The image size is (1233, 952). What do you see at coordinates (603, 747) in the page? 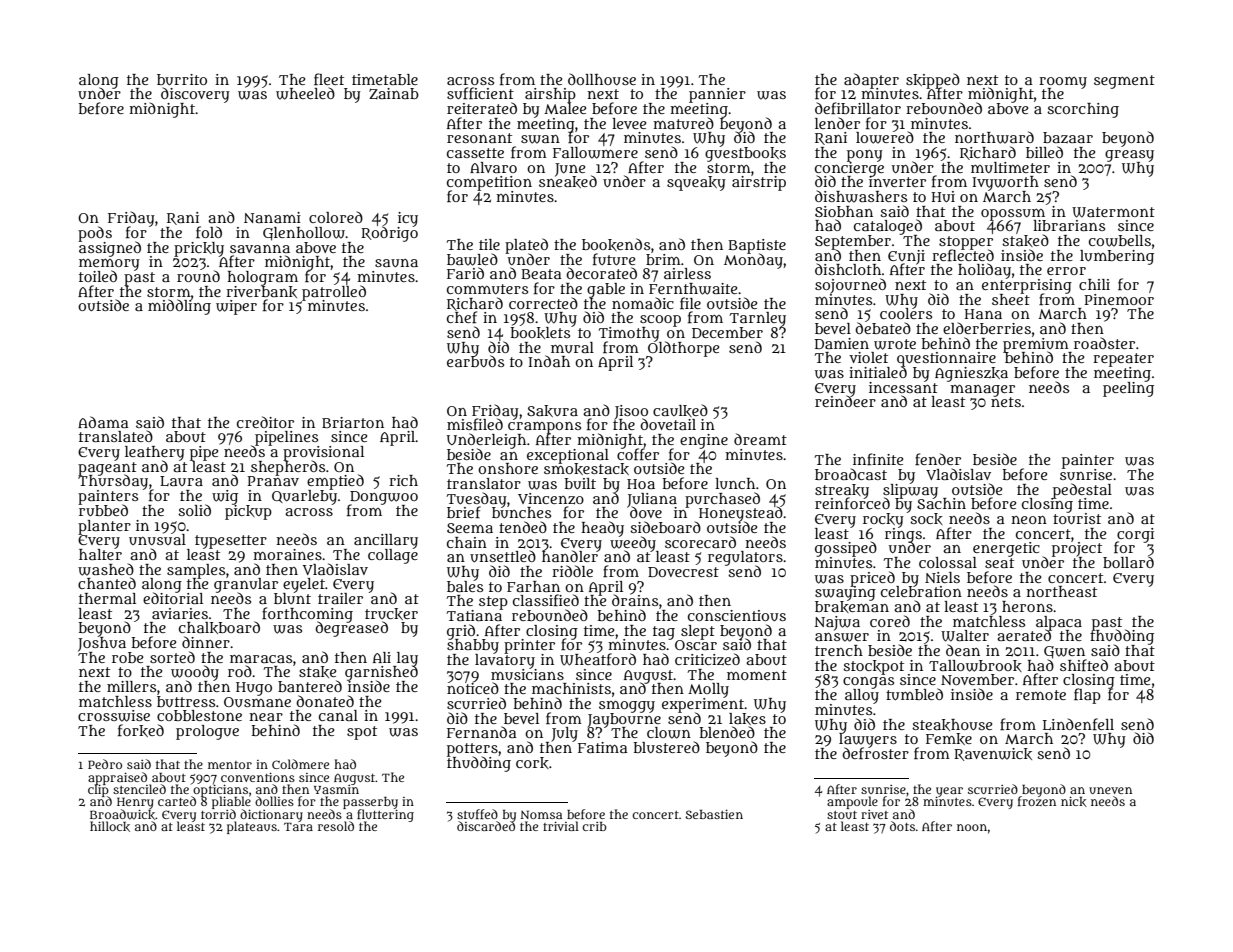
I see `Fatima` at bounding box center [603, 747].
